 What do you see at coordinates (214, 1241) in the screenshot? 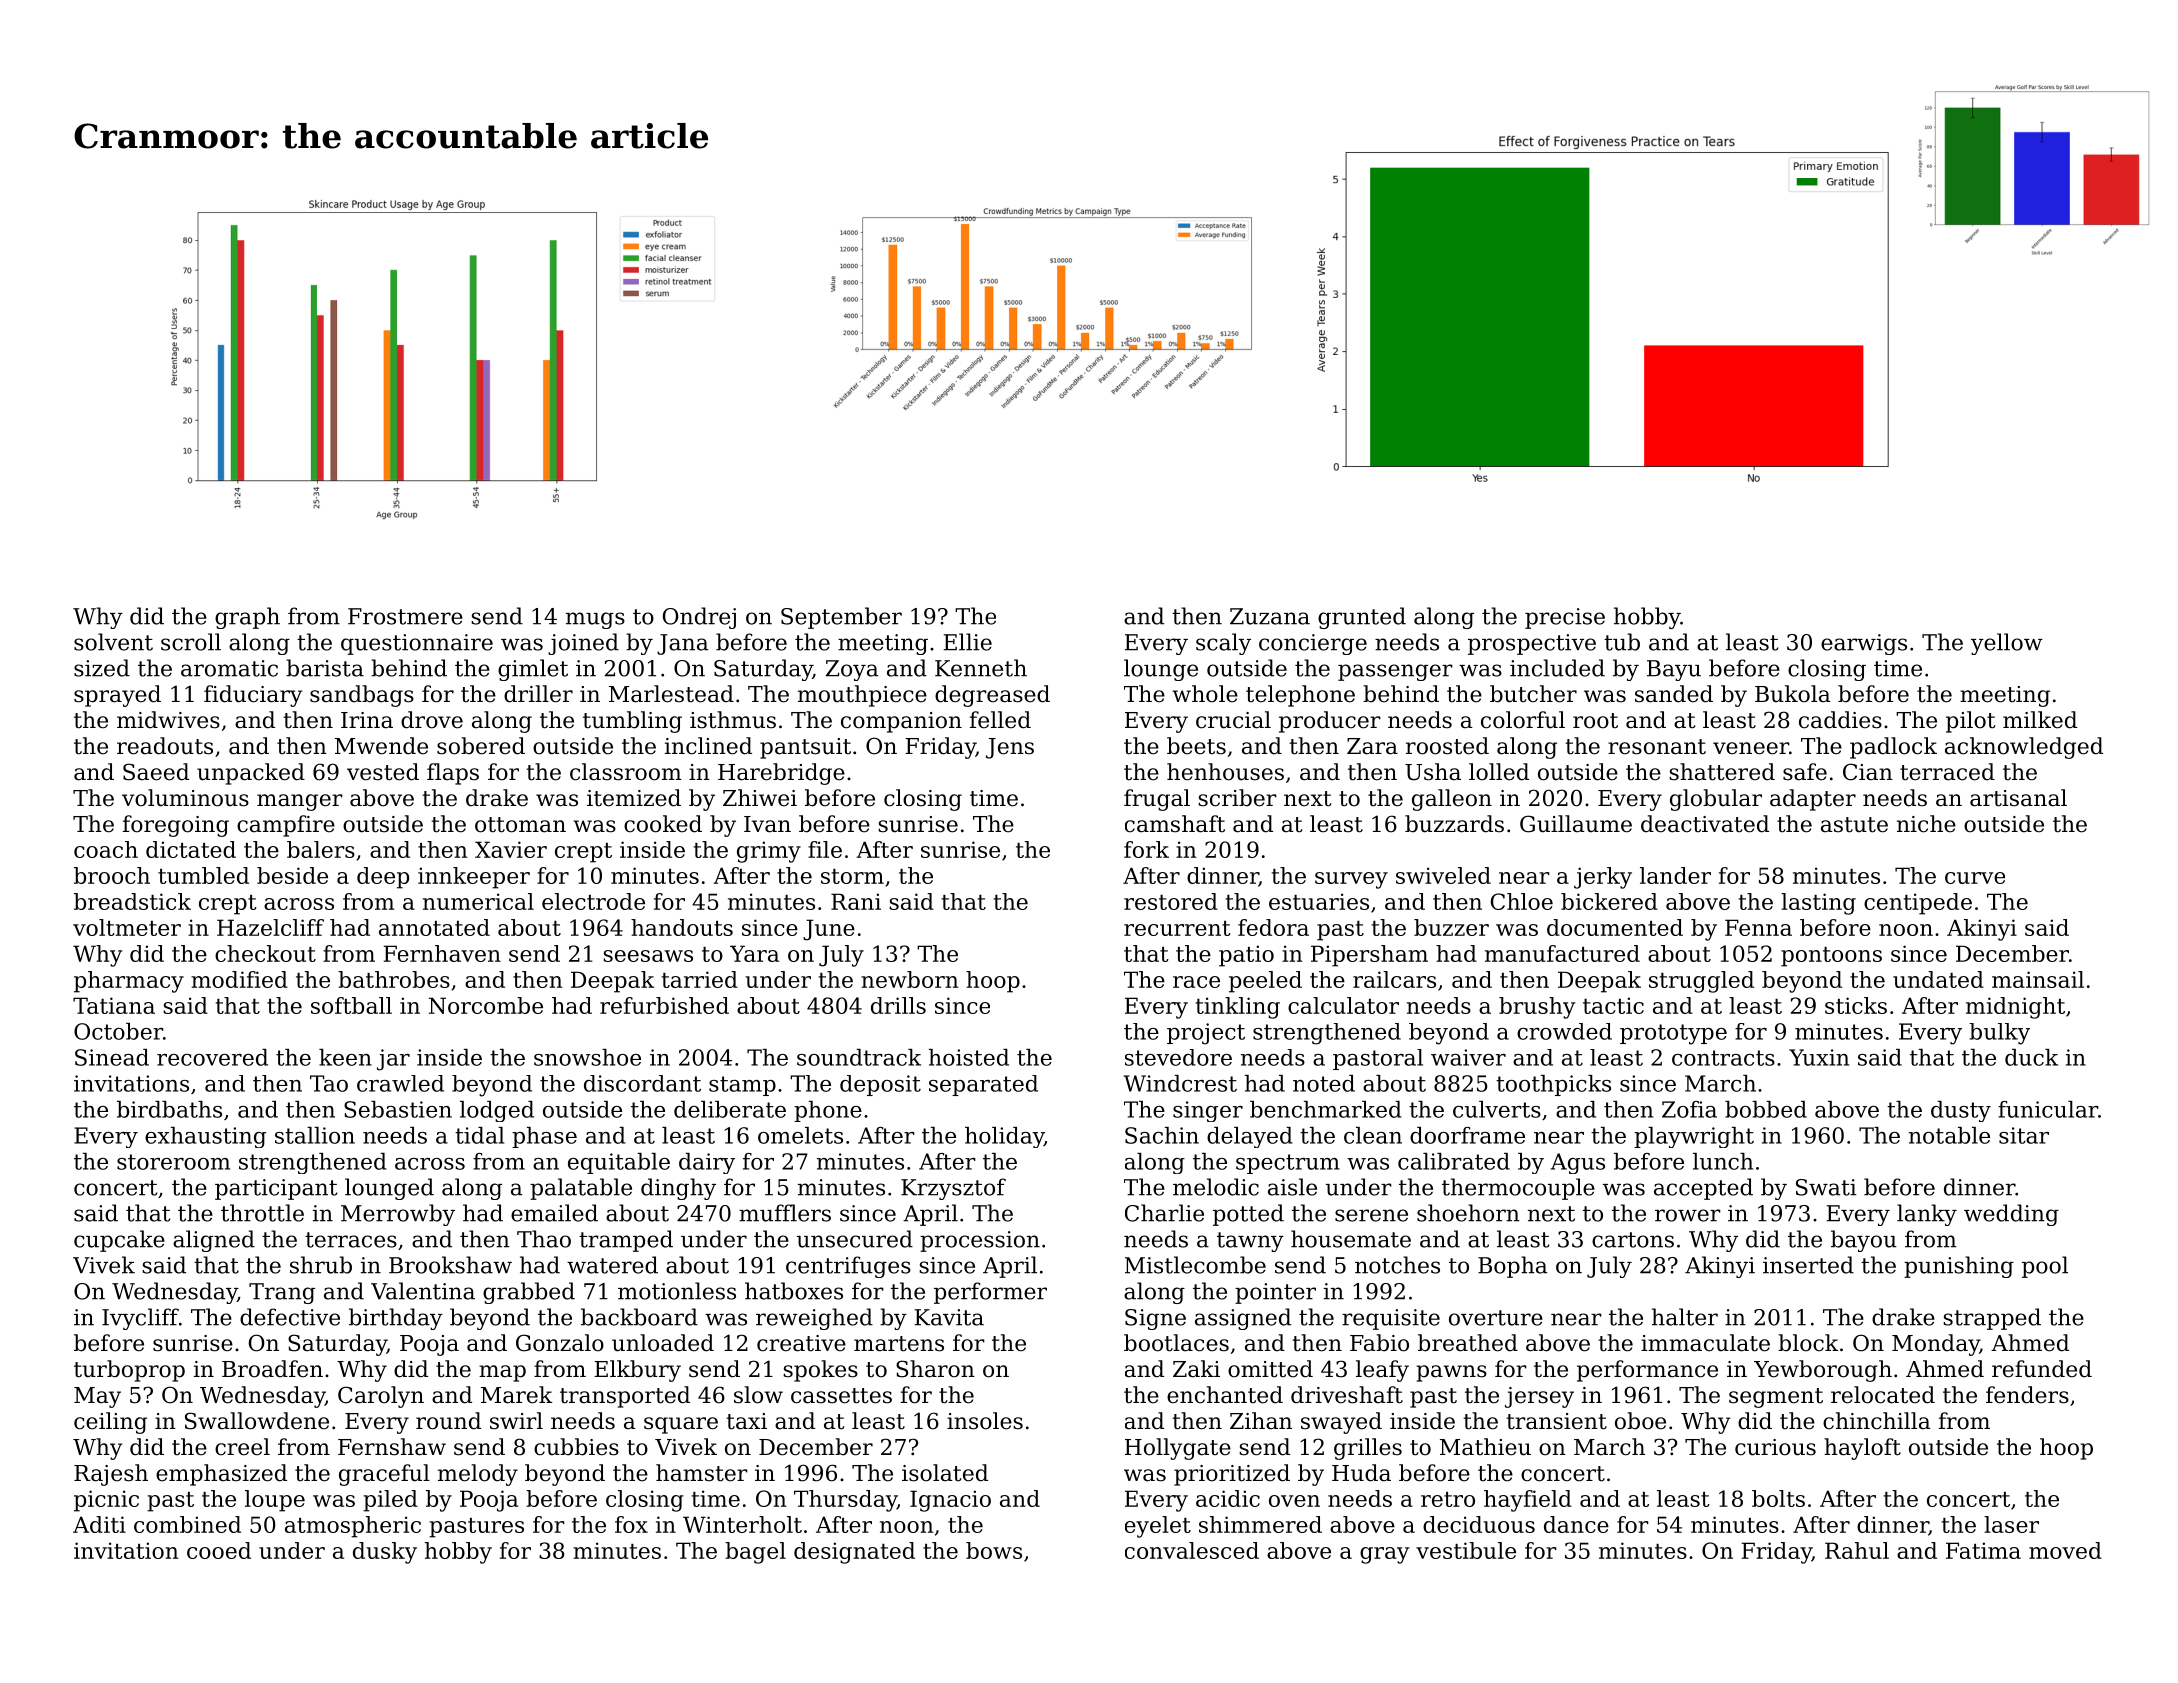
I see `aligned` at bounding box center [214, 1241].
